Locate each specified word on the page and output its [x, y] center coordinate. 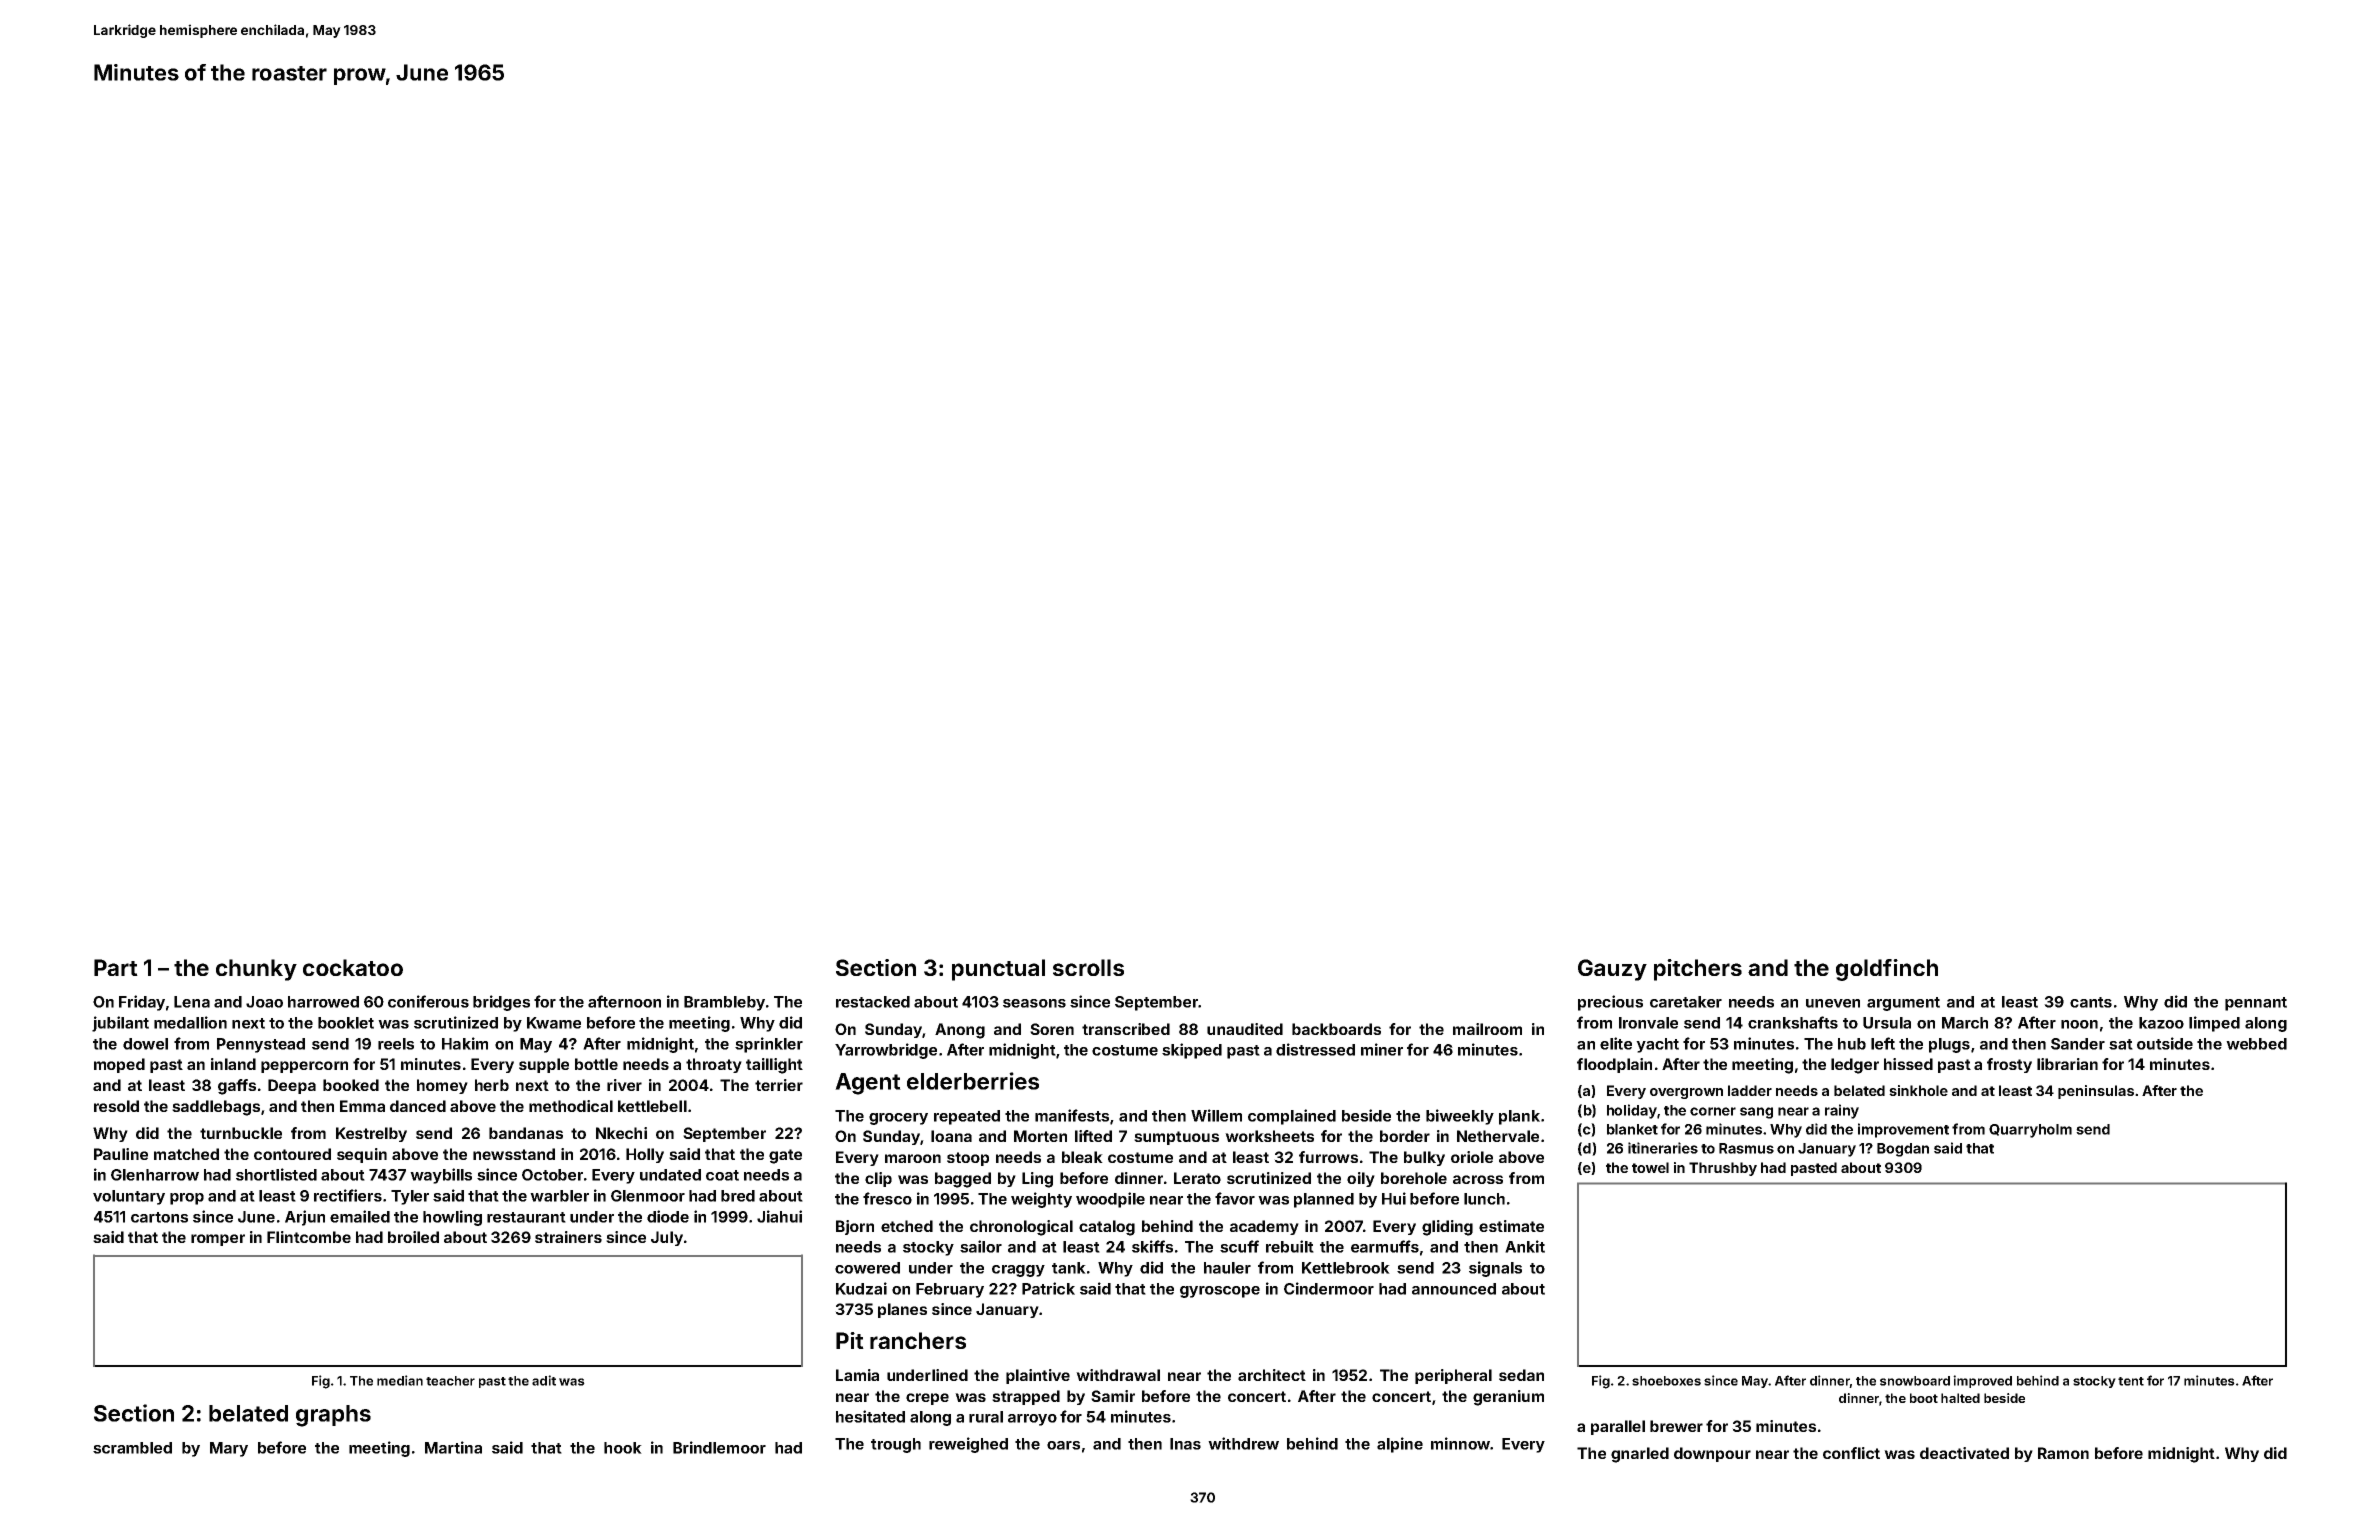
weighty [1041, 1200]
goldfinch [1887, 970]
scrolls [1088, 967]
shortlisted [276, 1174]
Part [116, 967]
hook [623, 1448]
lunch [1484, 1199]
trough [896, 1445]
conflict [1851, 1453]
